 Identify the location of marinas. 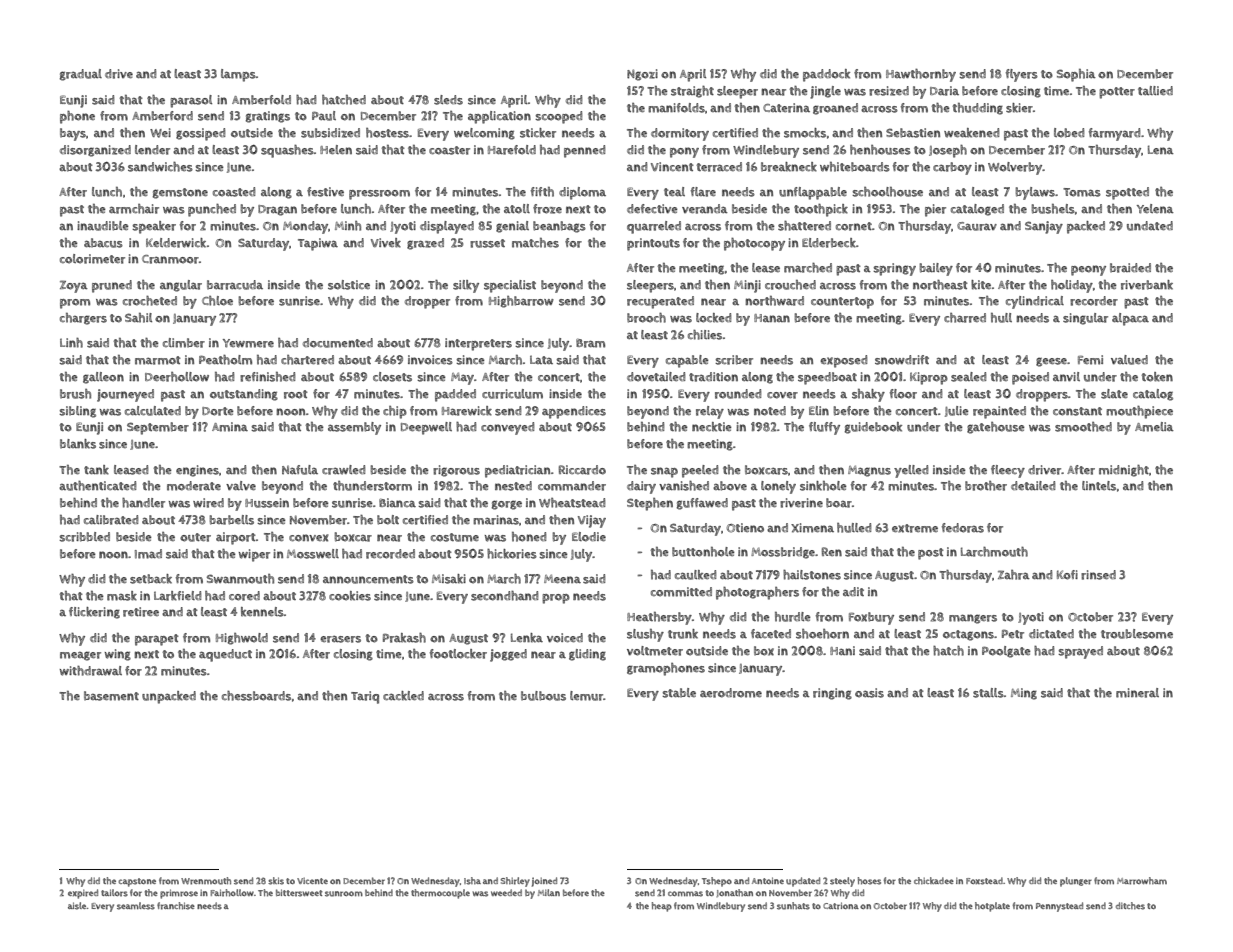
(496, 520).
